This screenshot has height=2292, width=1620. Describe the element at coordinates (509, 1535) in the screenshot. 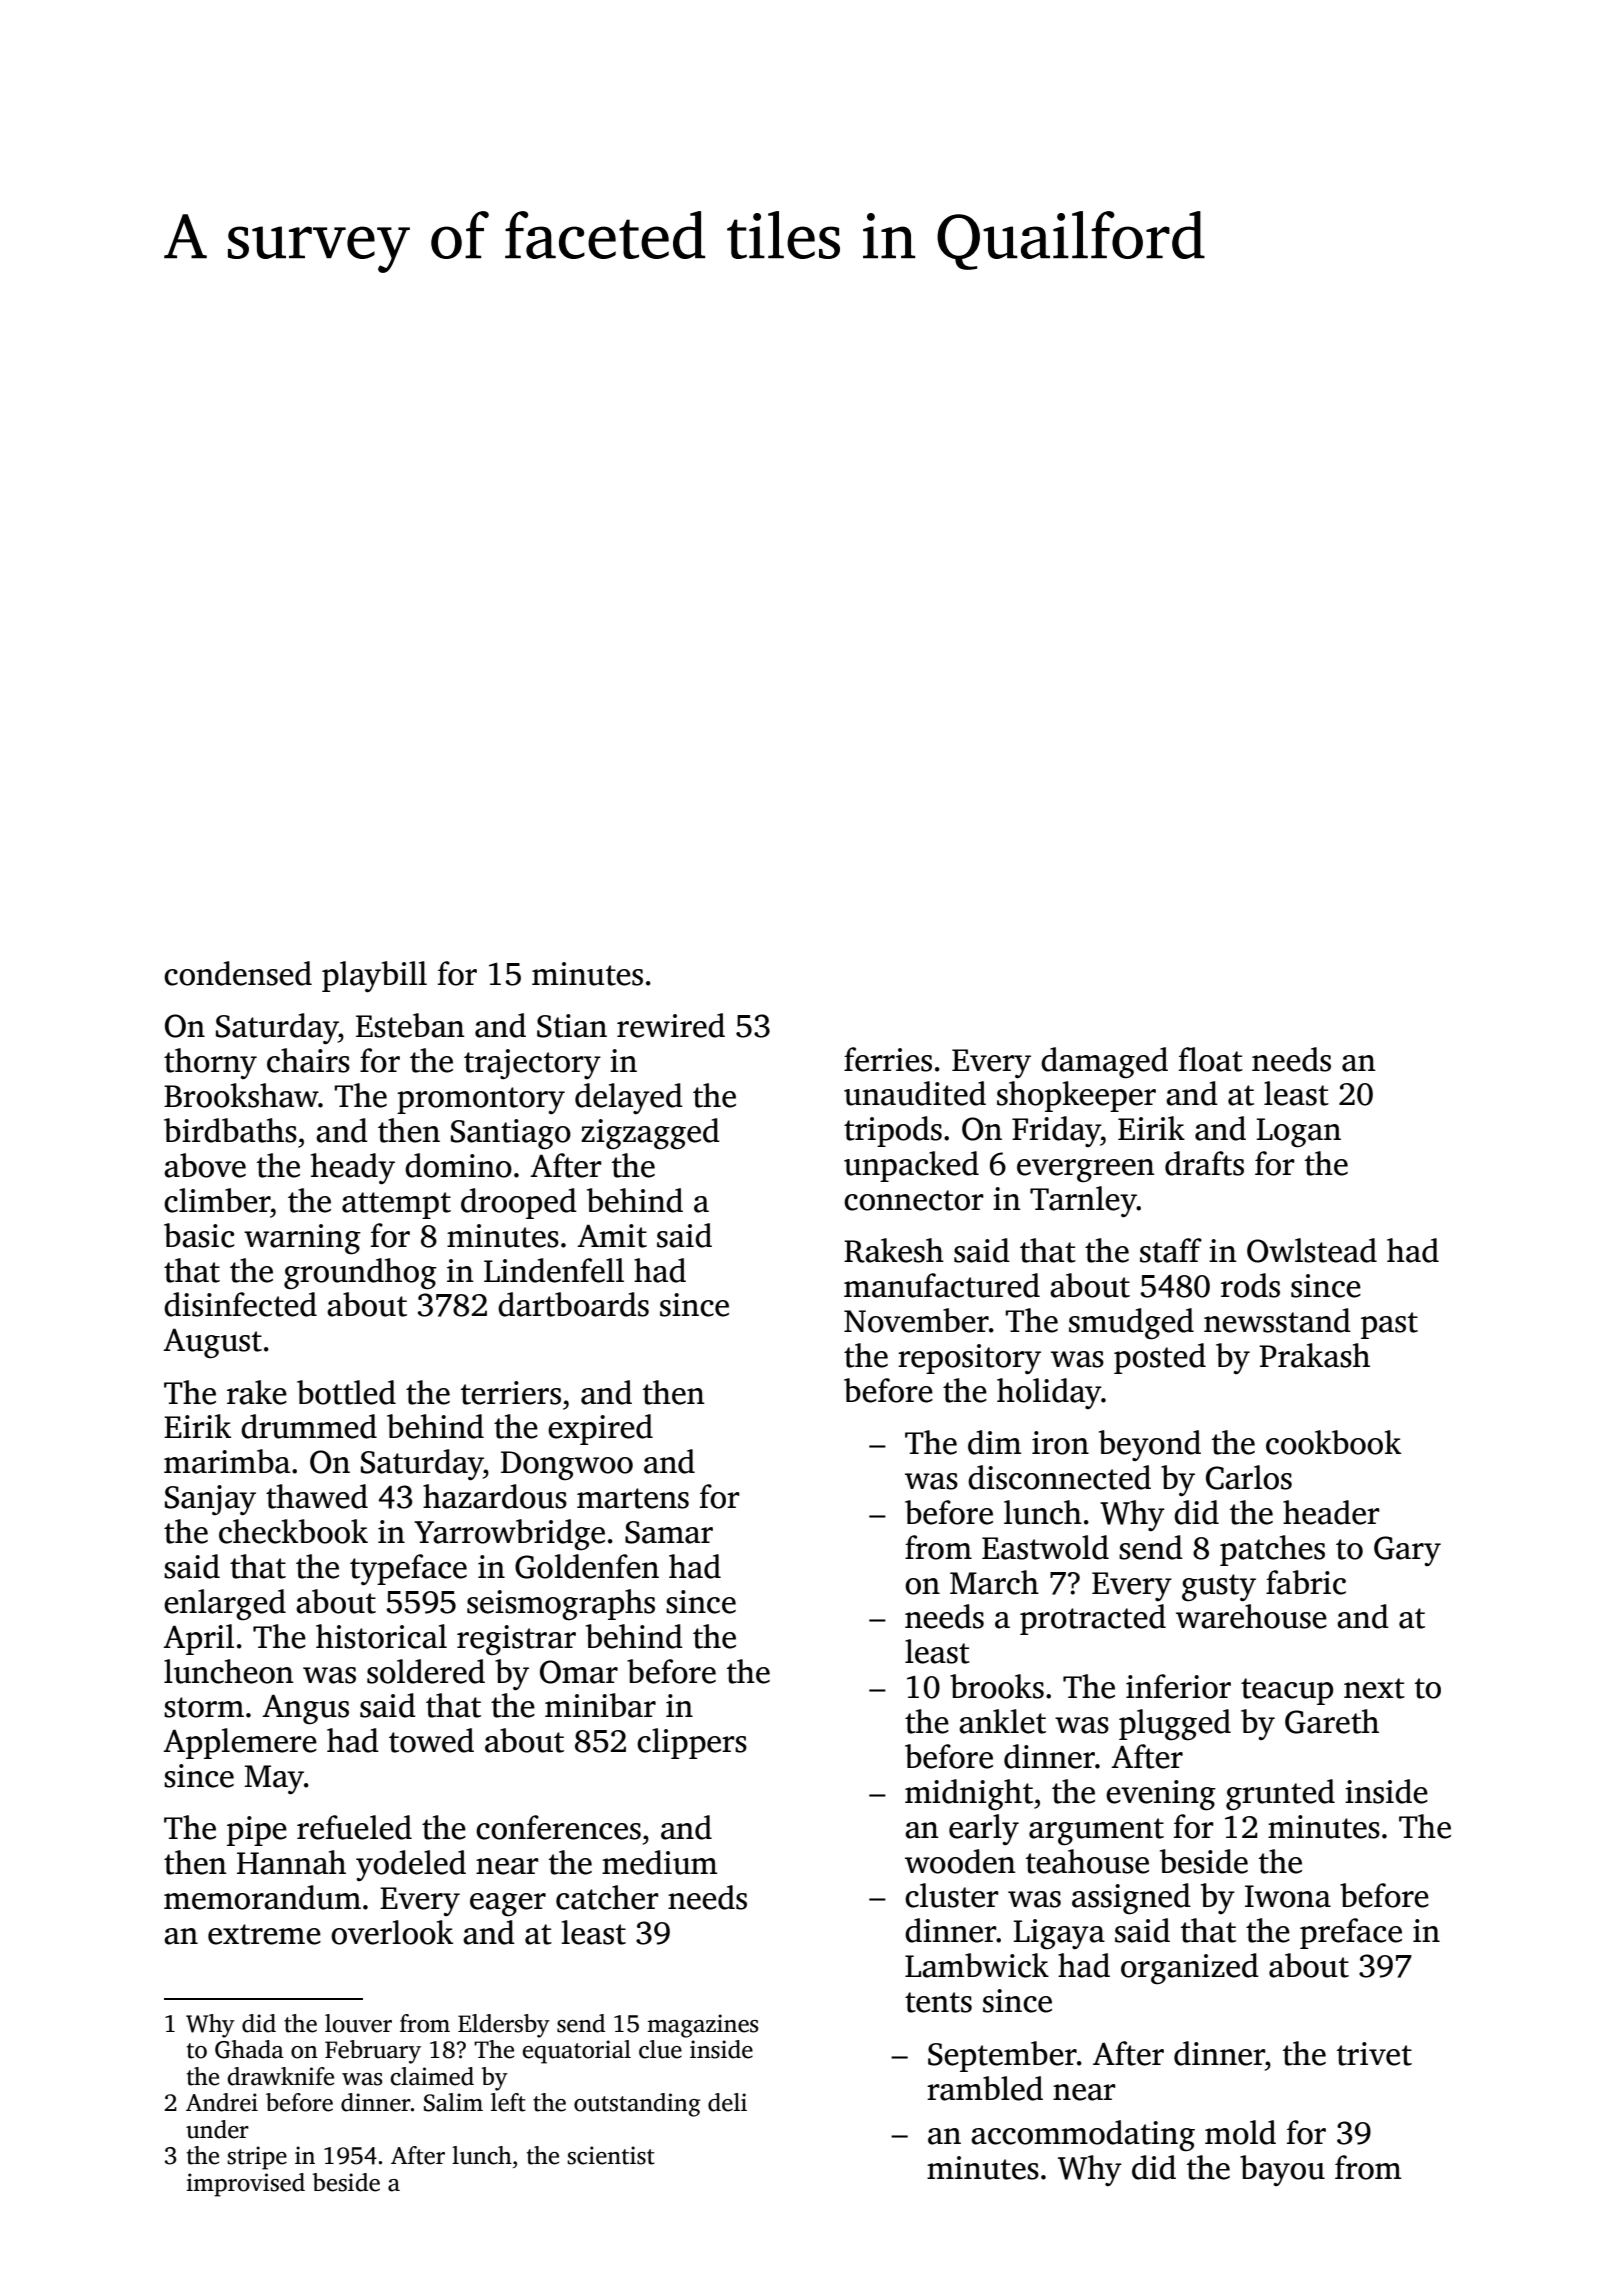

I see `Yarrowbridge` at that location.
